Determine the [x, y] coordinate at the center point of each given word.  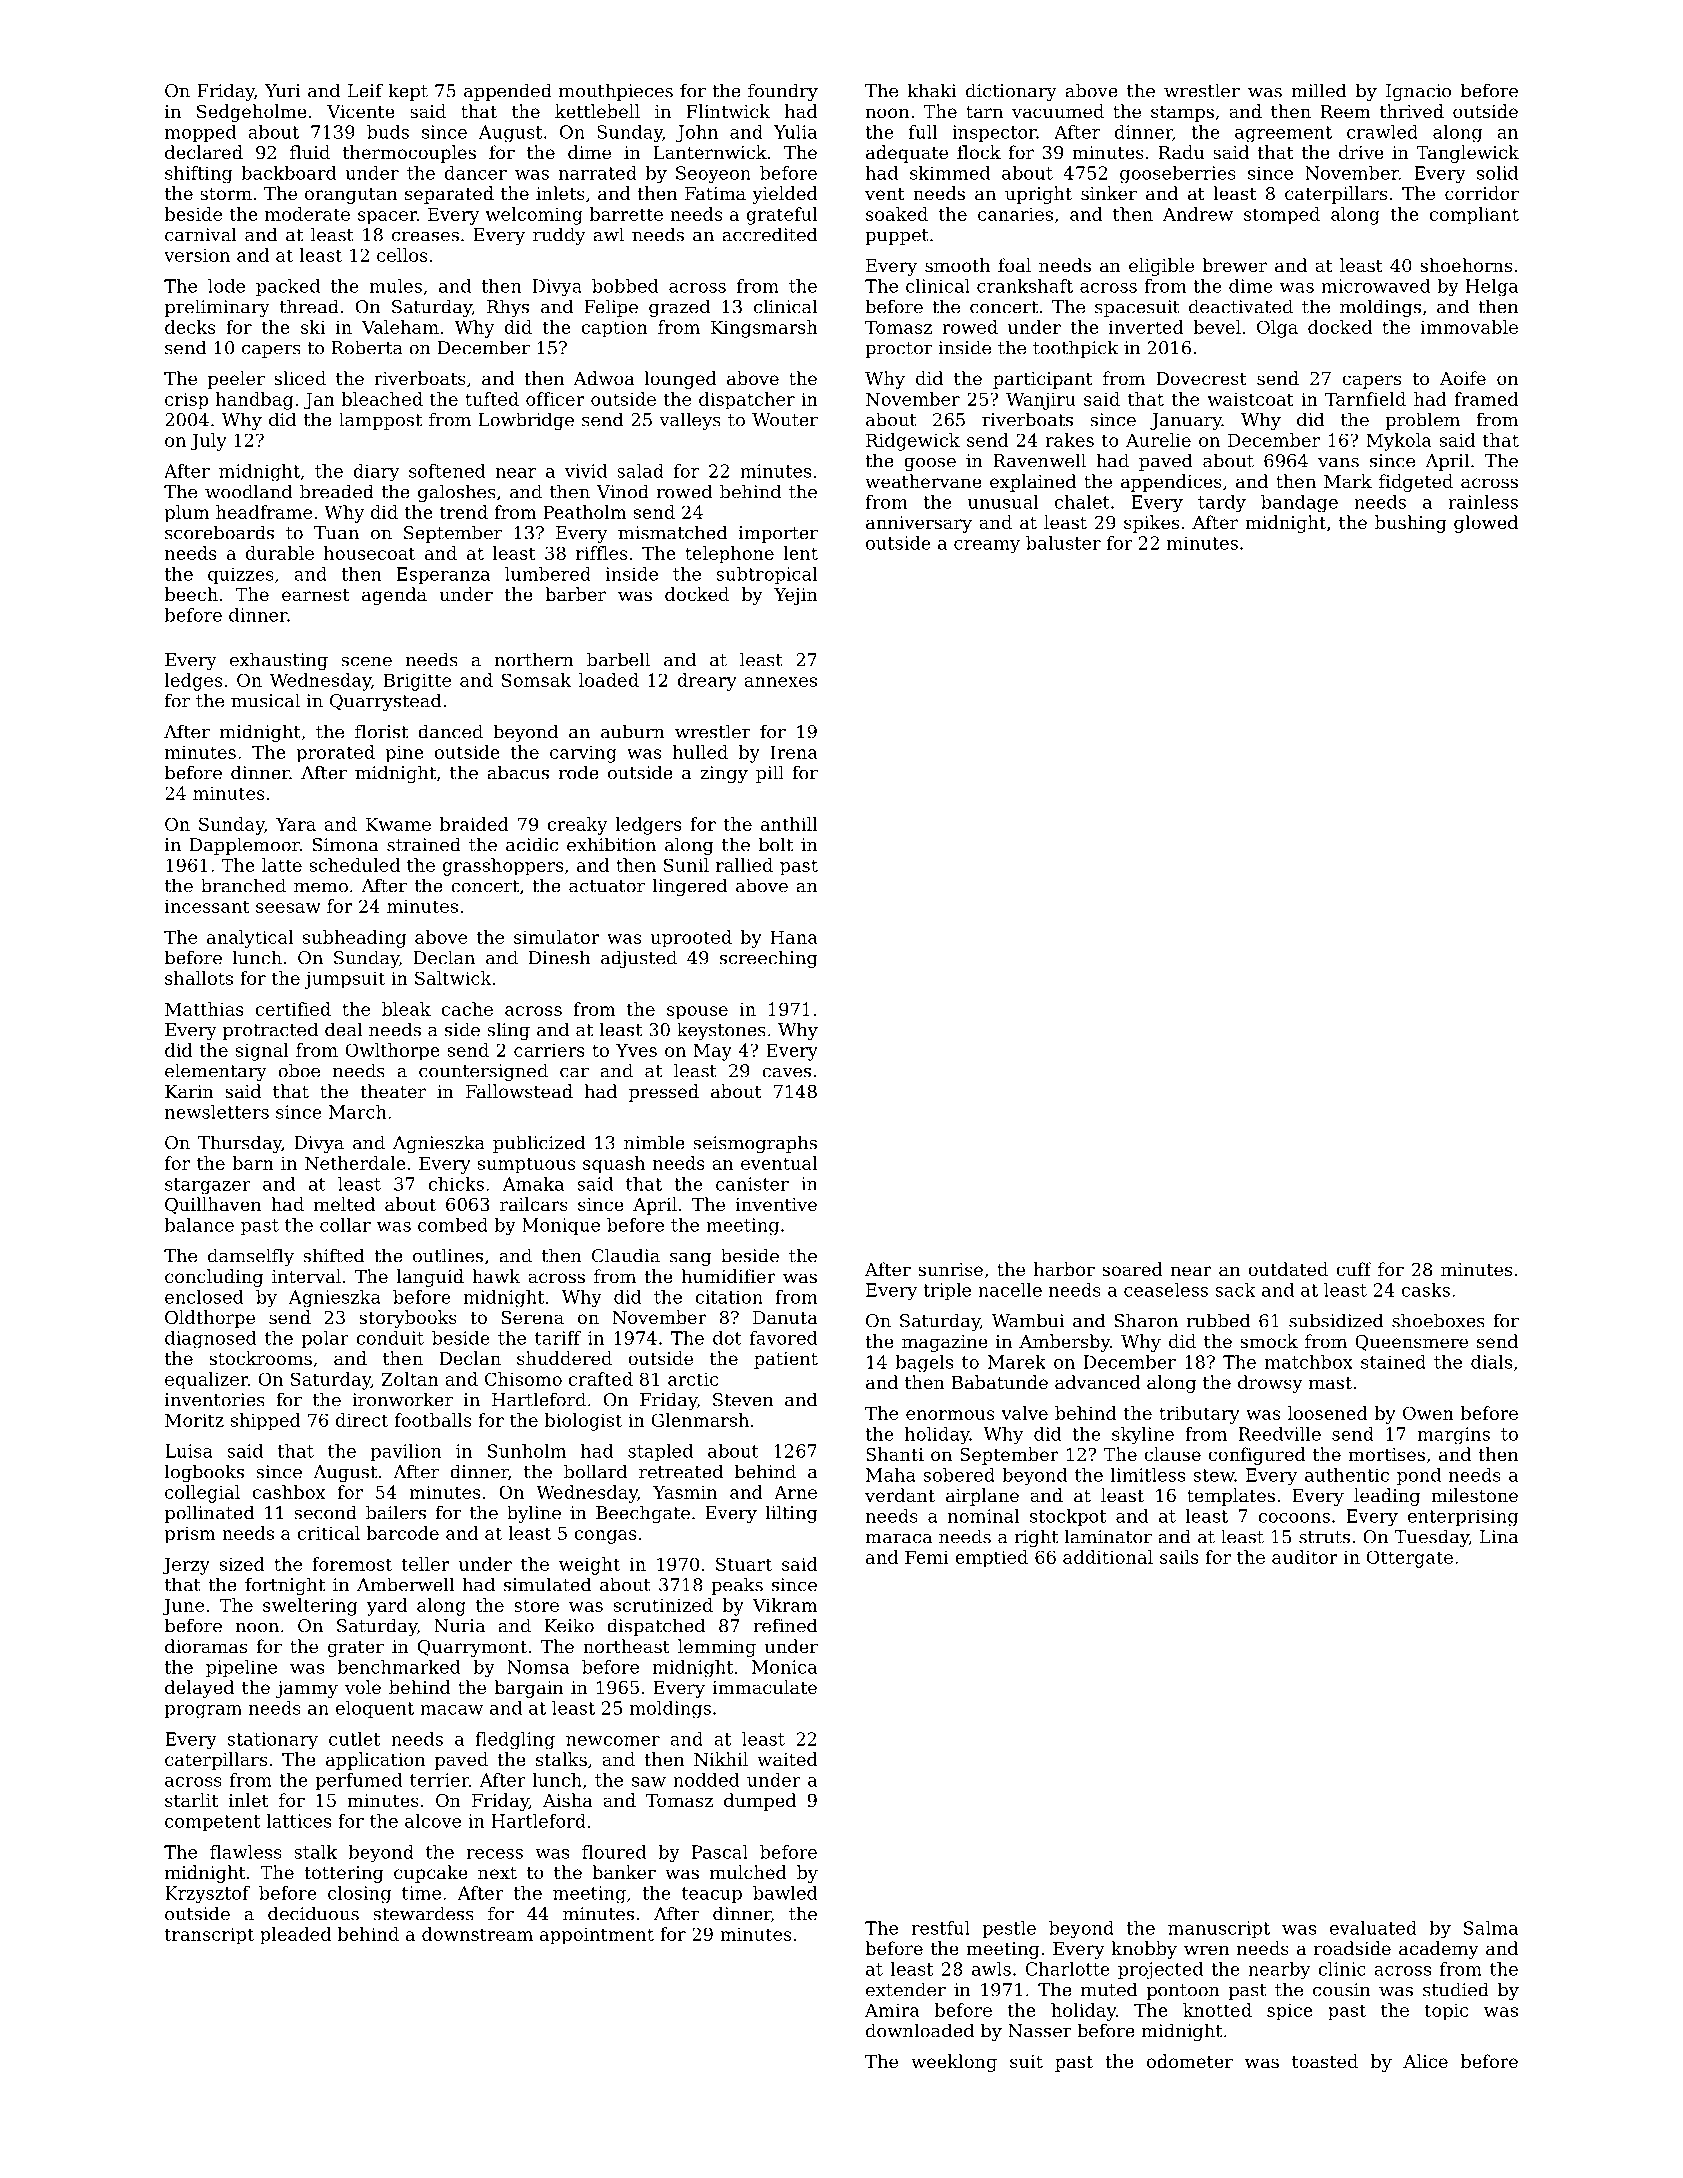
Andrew [1198, 214]
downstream [477, 1934]
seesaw [288, 908]
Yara [296, 824]
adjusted [639, 959]
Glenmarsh [700, 1420]
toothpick [1075, 349]
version [197, 255]
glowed [1486, 524]
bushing [1410, 524]
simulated [547, 1584]
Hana [794, 937]
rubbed [1218, 1320]
